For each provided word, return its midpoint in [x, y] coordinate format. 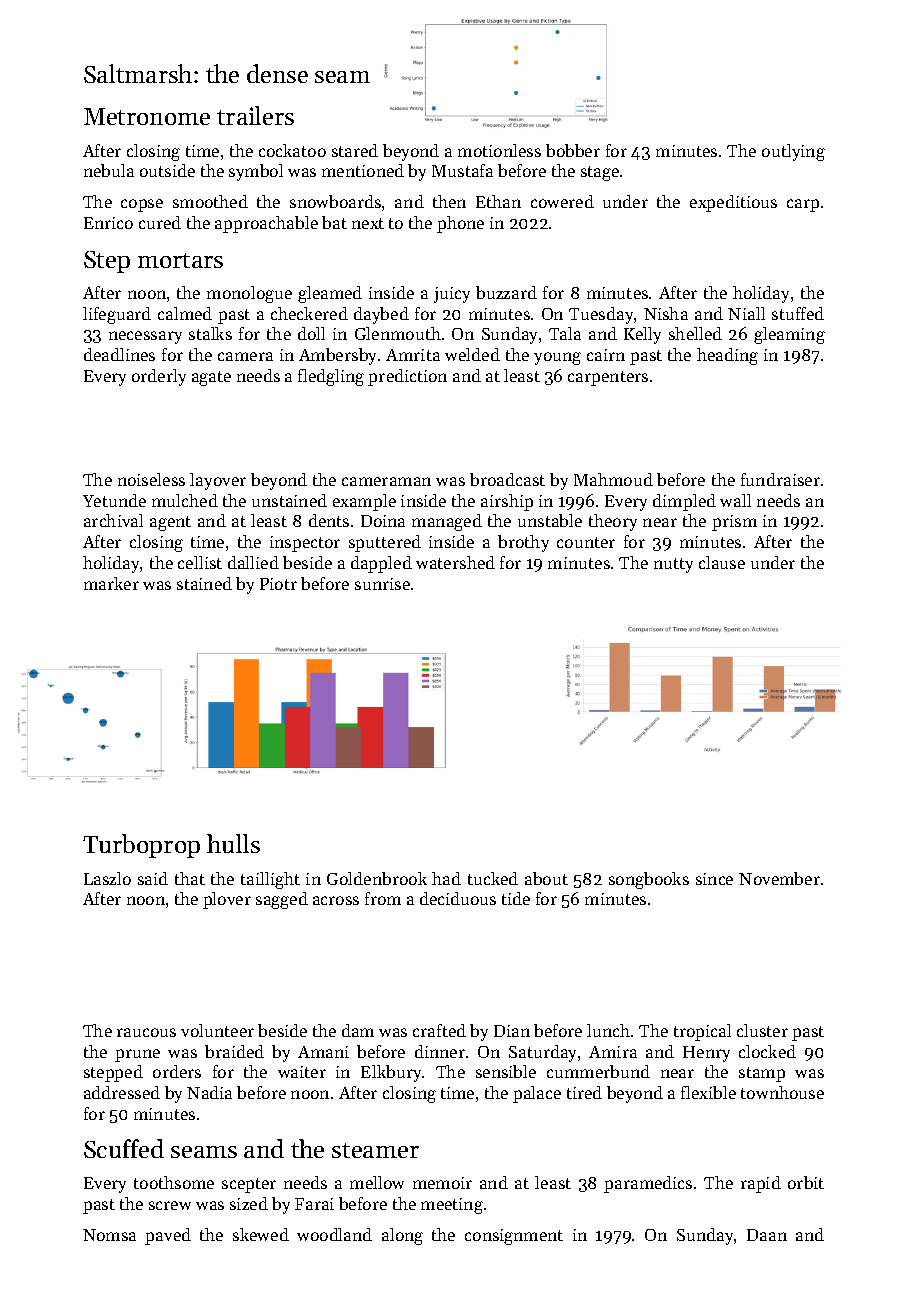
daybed [381, 315]
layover [218, 481]
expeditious [733, 203]
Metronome [147, 116]
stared [355, 150]
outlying [793, 152]
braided [234, 1051]
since [714, 879]
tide [516, 898]
